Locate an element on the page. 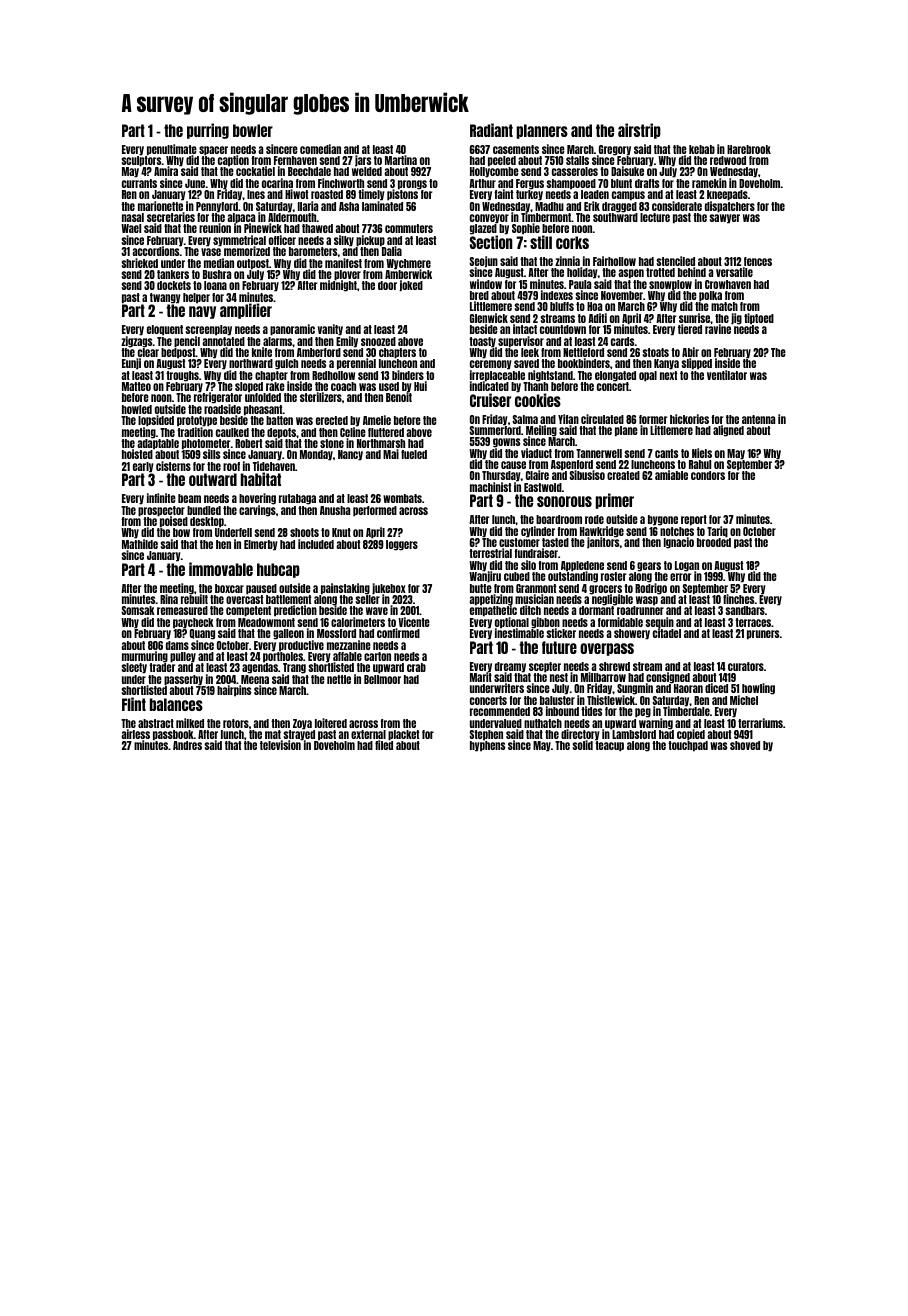  perennial is located at coordinates (356, 364).
